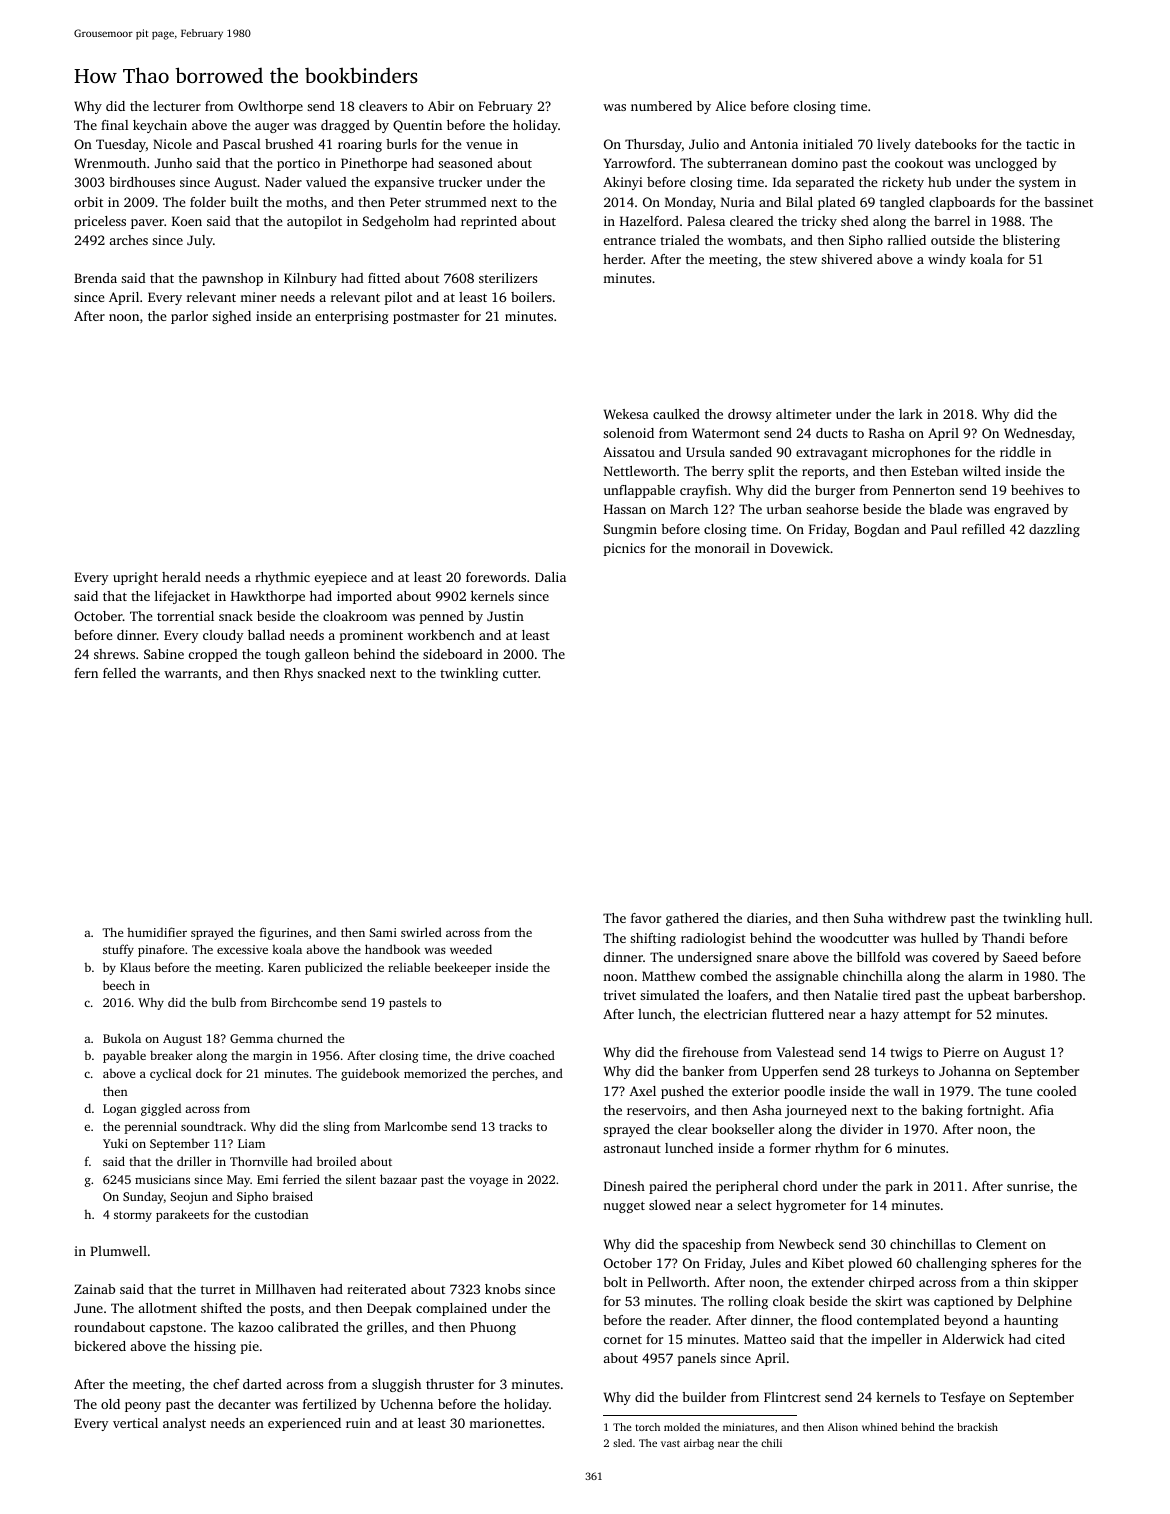  What do you see at coordinates (231, 317) in the document?
I see `sighed` at bounding box center [231, 317].
